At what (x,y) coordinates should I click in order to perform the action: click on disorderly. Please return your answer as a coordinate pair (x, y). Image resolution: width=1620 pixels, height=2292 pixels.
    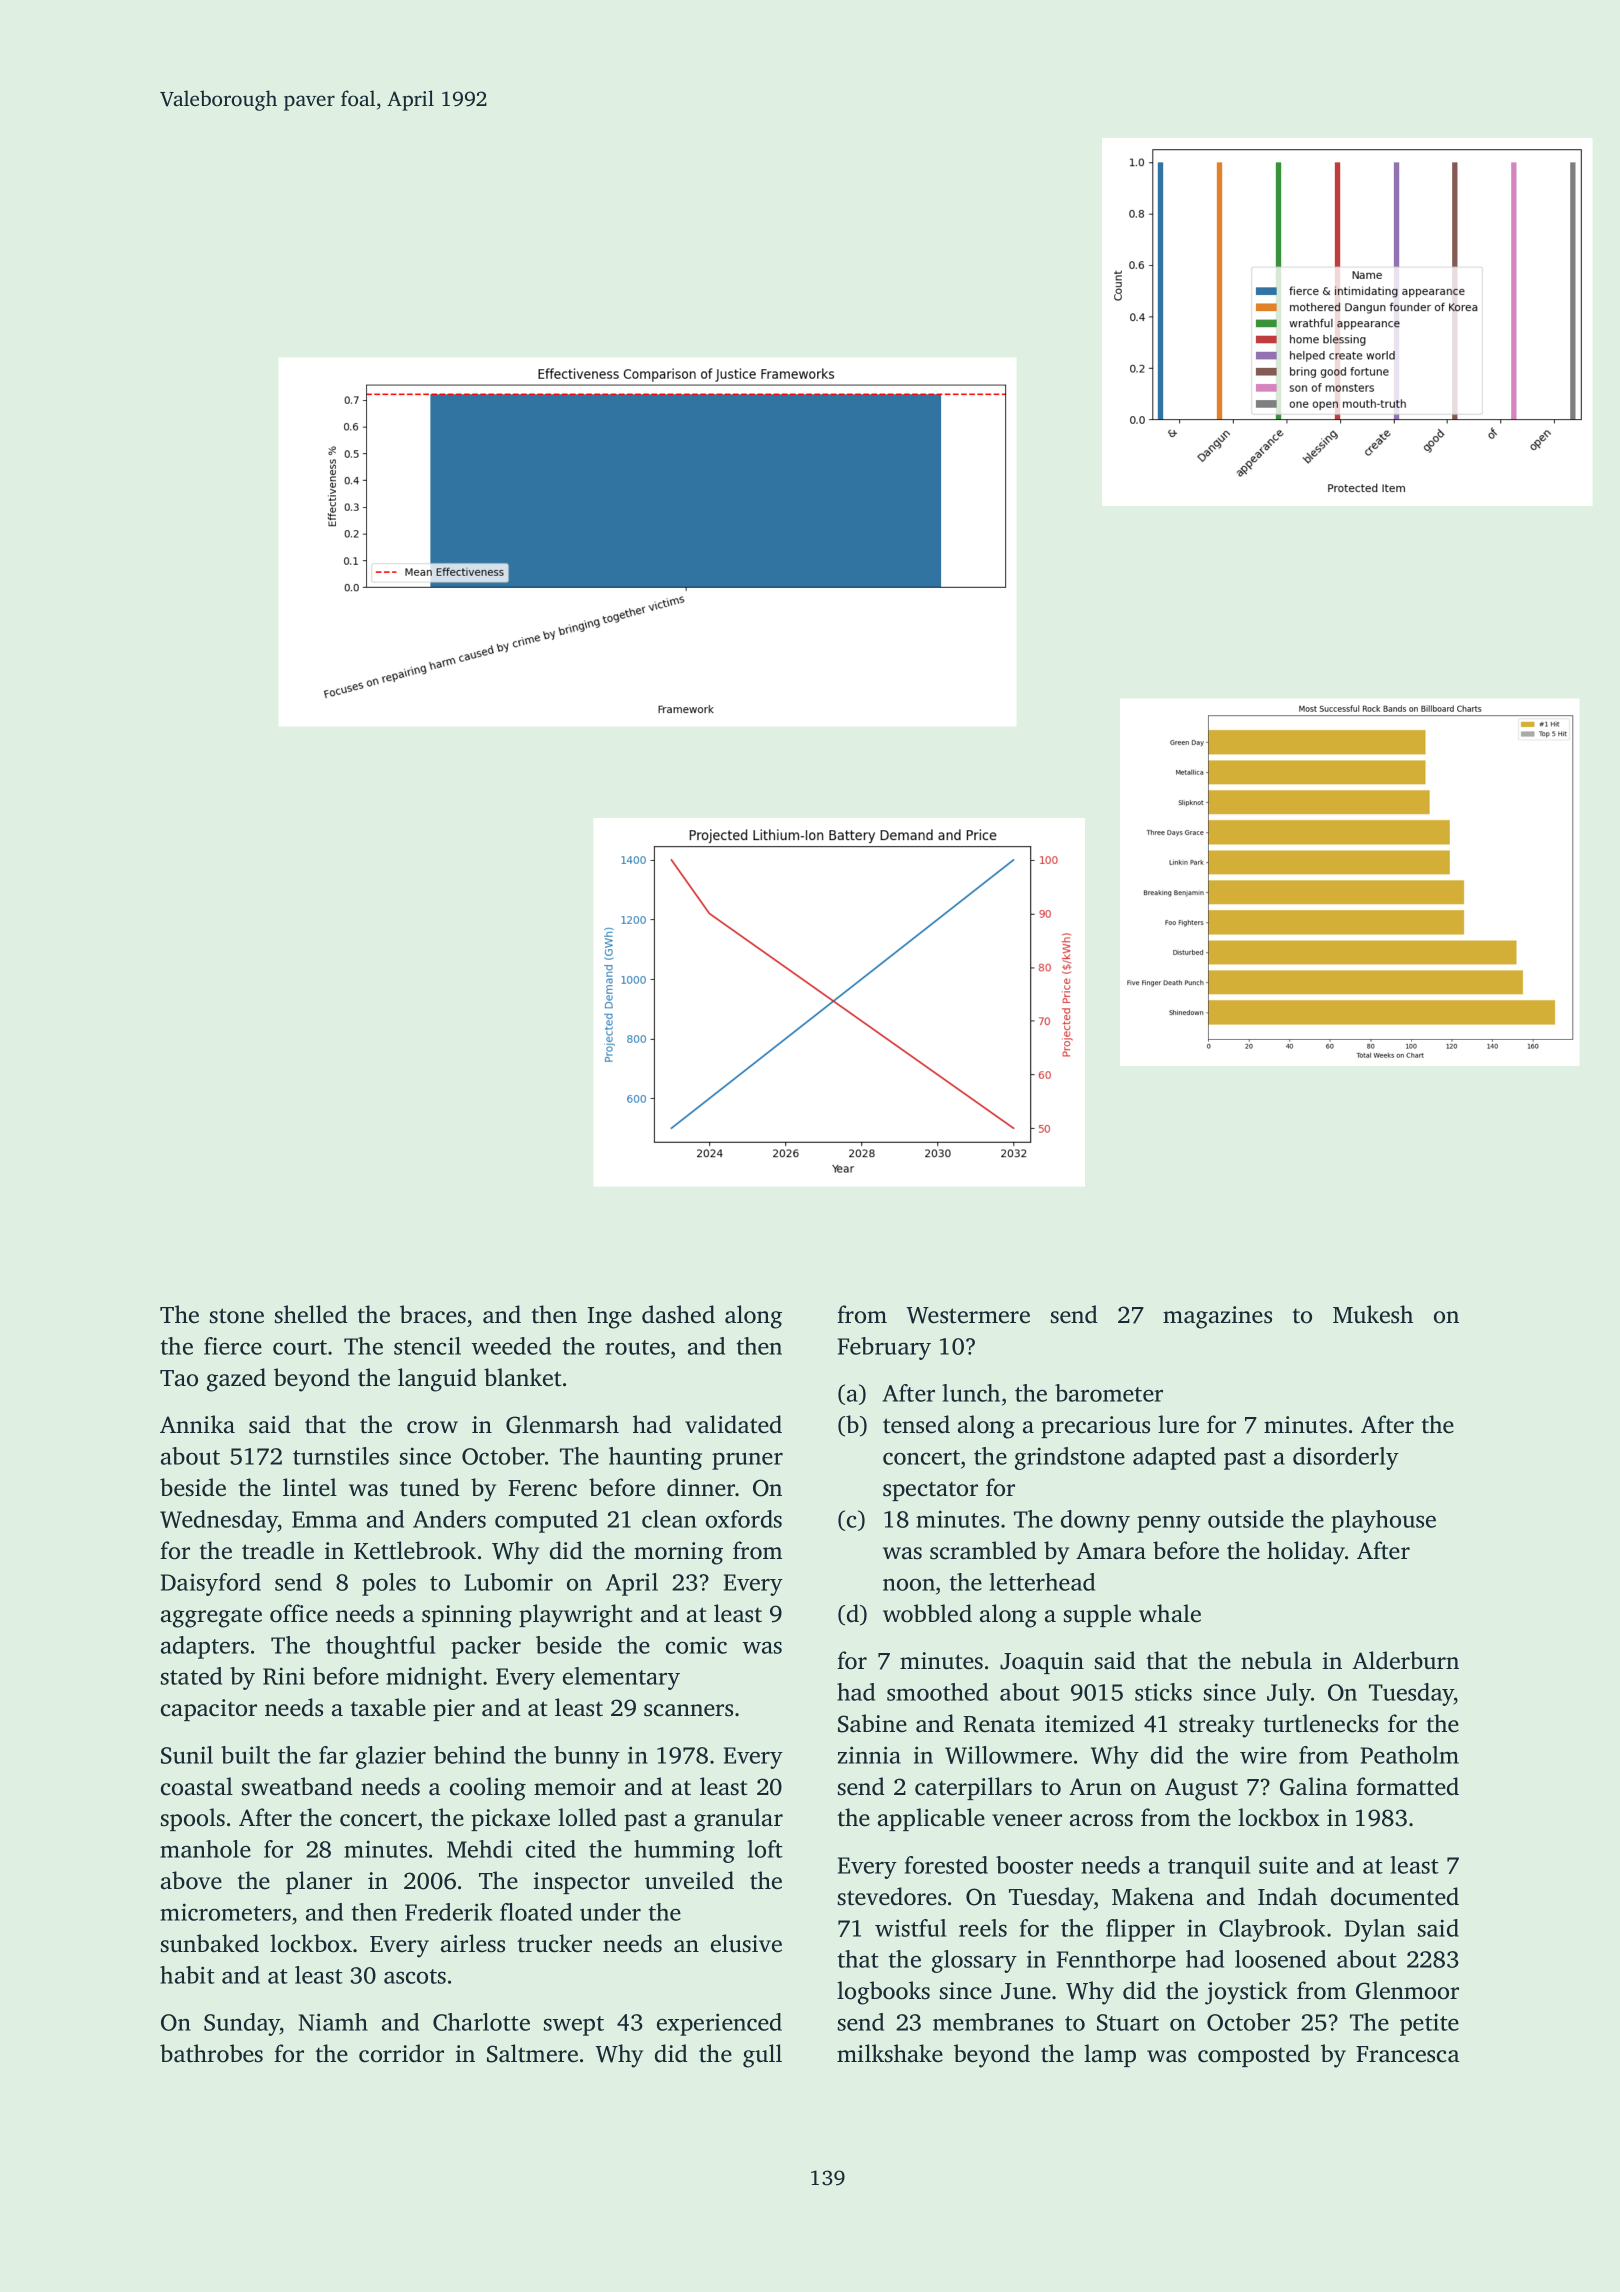
    Looking at the image, I should click on (1346, 1458).
